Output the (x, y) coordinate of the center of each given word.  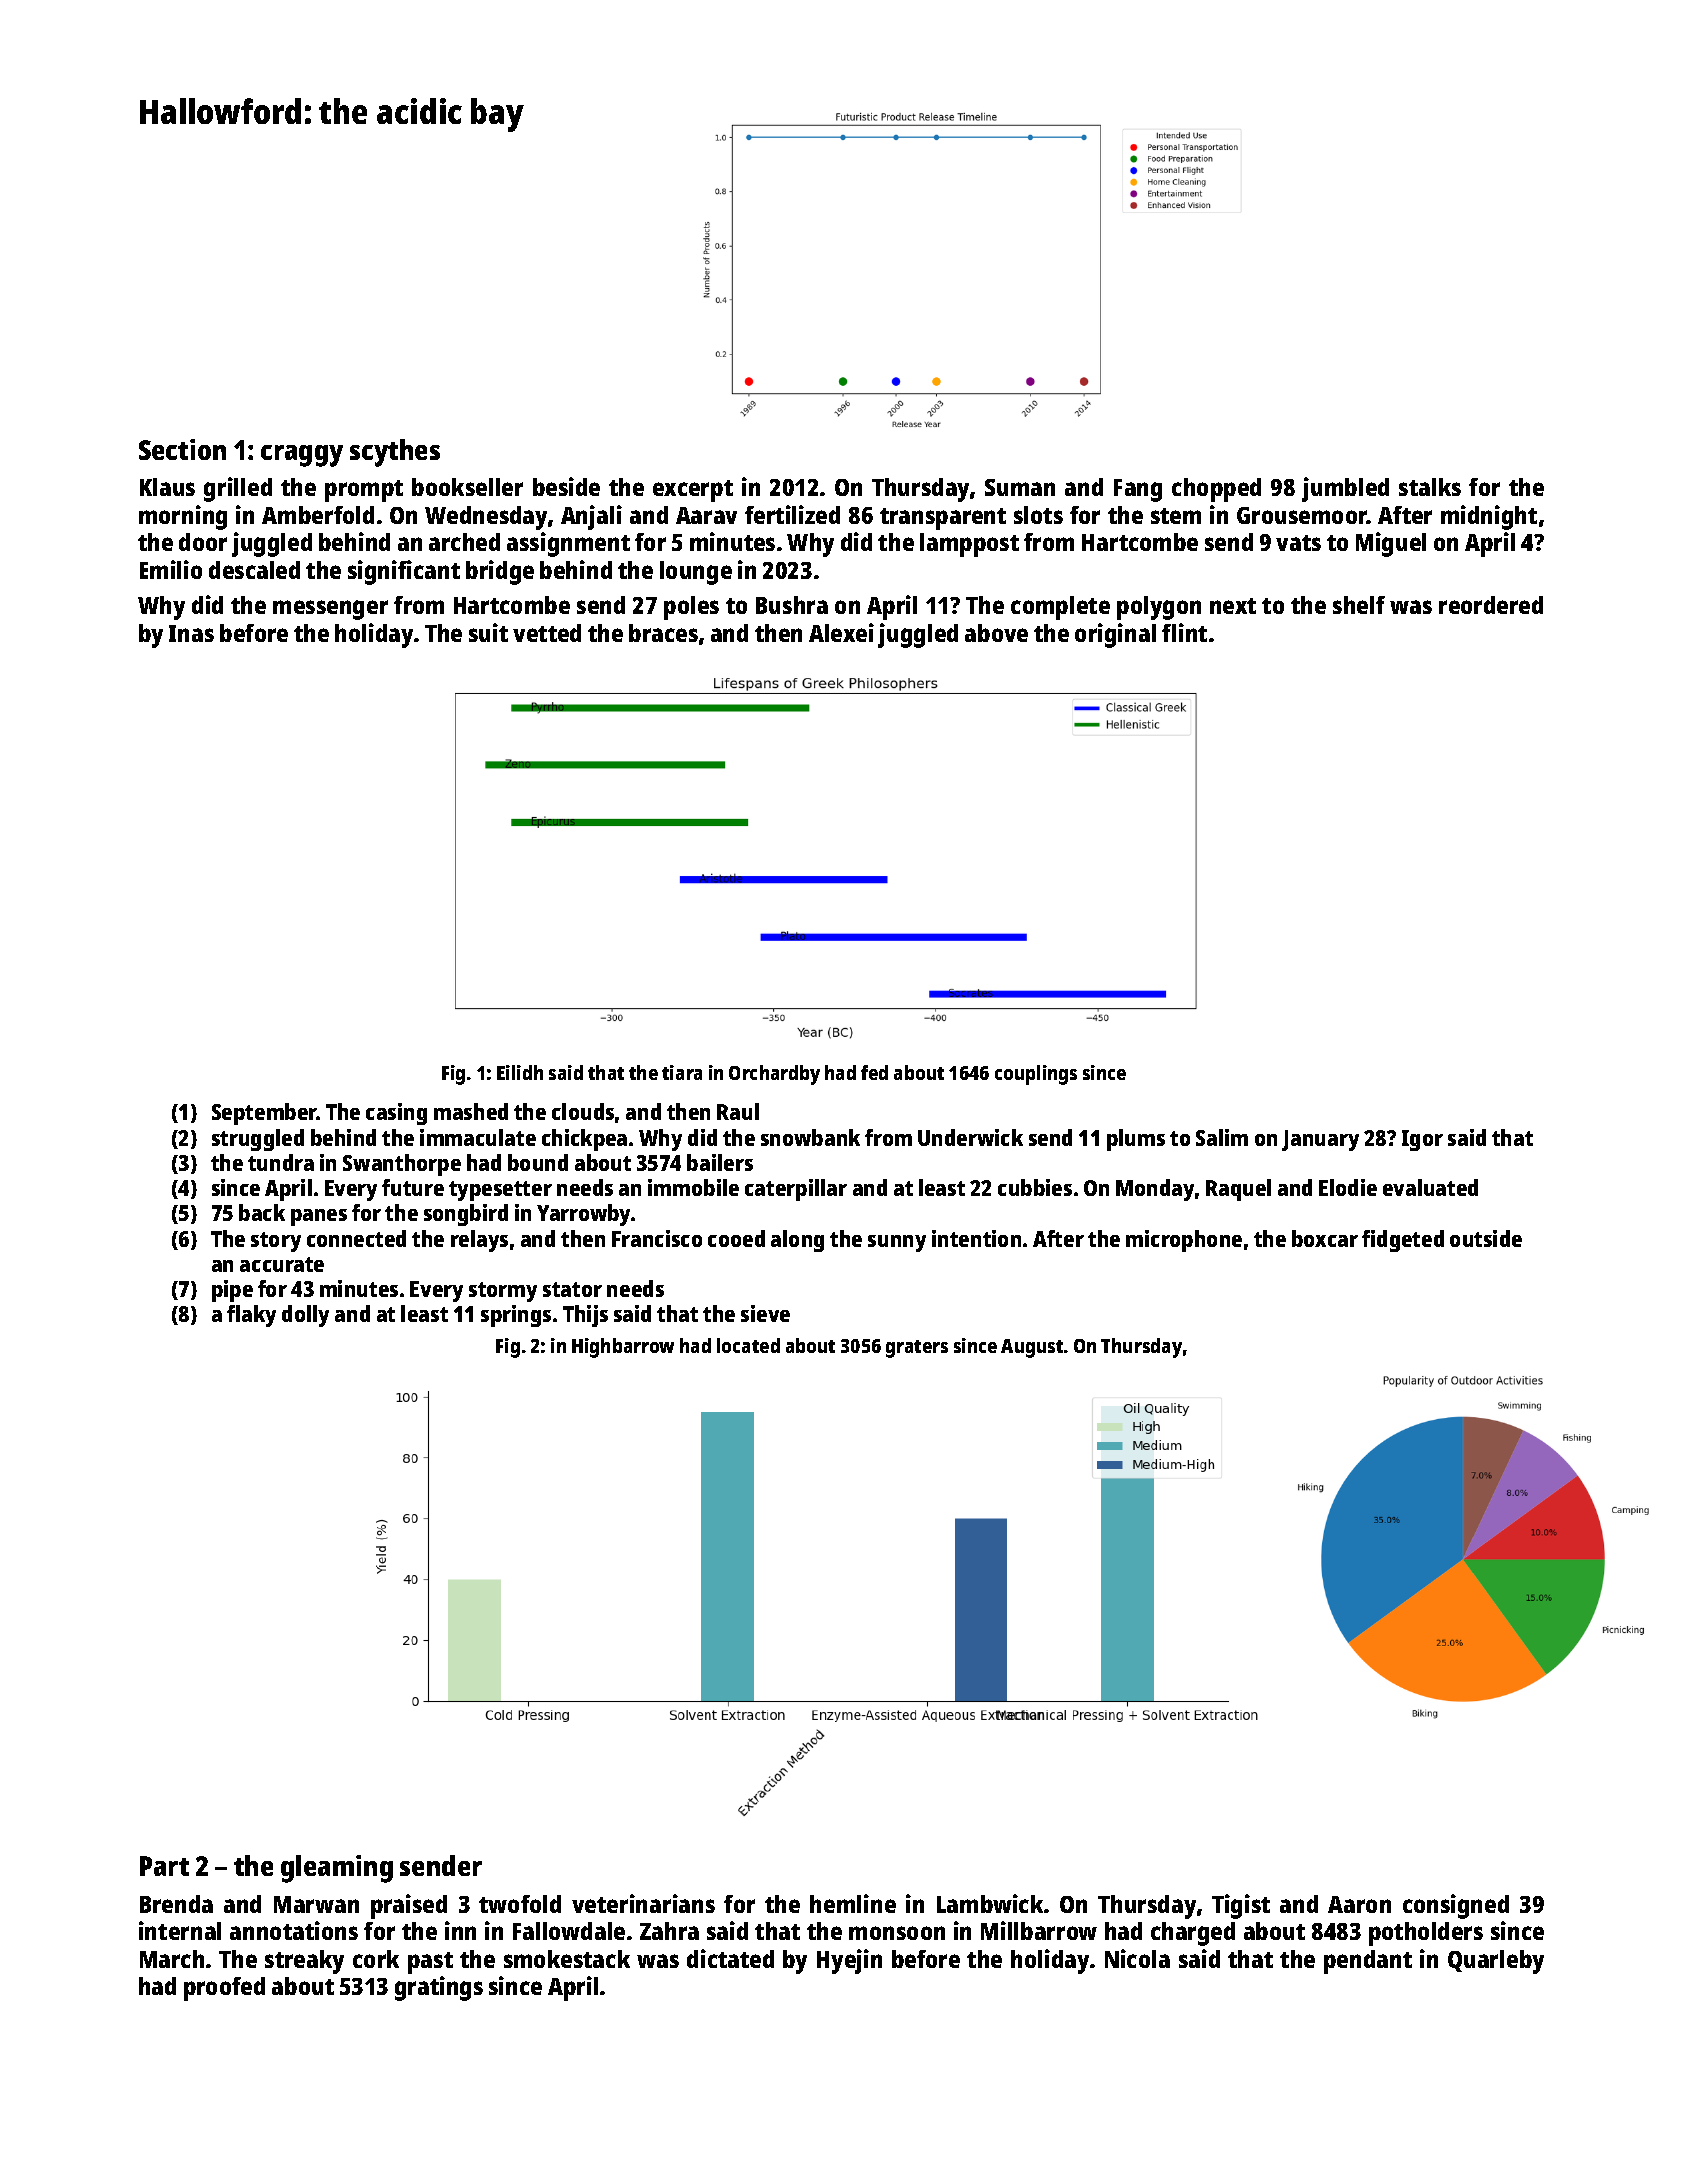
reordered (1491, 605)
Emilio (171, 569)
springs (516, 1316)
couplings (1036, 1075)
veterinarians (643, 1903)
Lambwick (990, 1903)
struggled (258, 1140)
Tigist (1241, 1906)
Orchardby (774, 1075)
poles (691, 608)
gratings (439, 1988)
